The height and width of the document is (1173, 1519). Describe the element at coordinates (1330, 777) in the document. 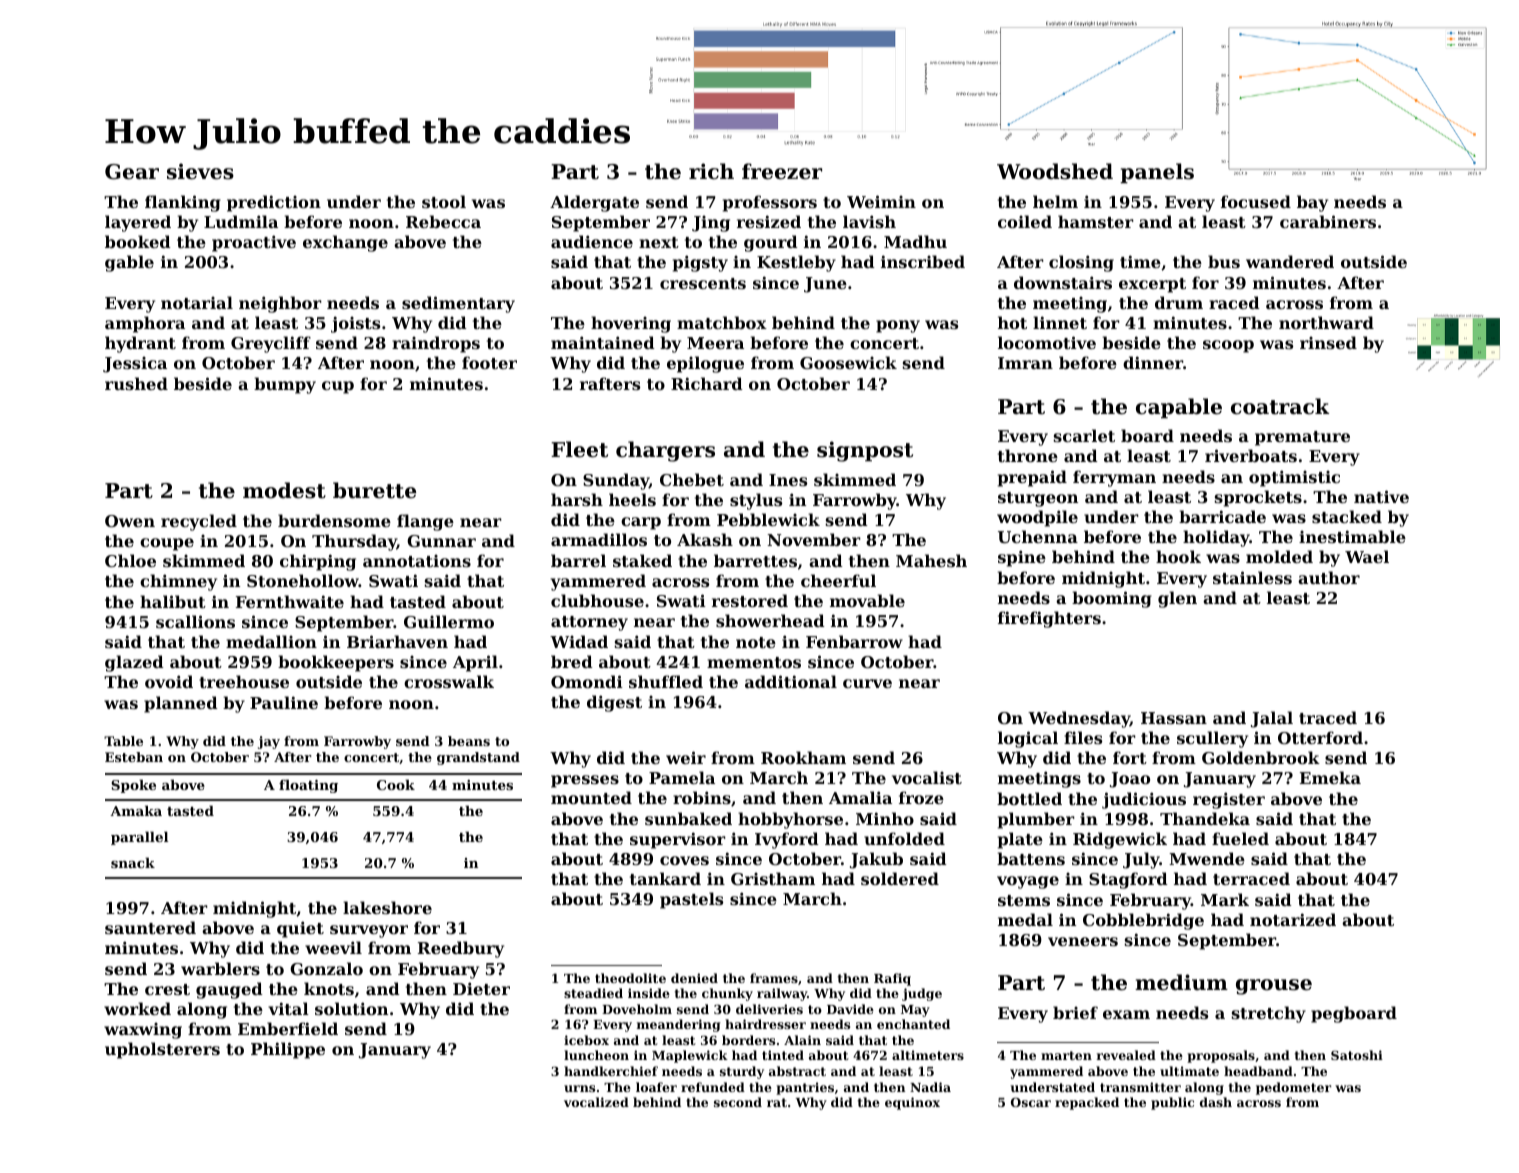

I see `Emeka` at that location.
